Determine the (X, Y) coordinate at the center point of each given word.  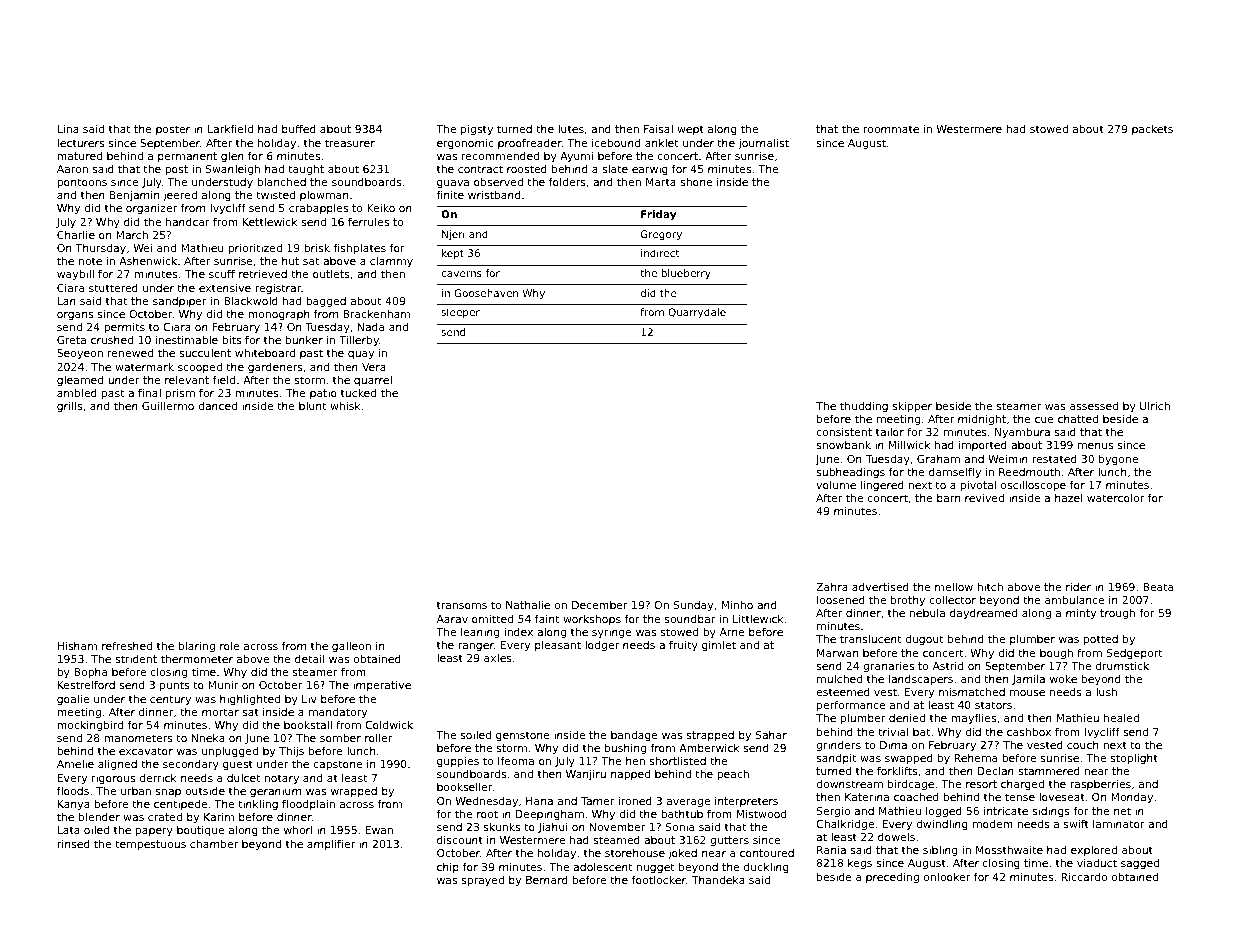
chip (448, 868)
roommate (891, 129)
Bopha (90, 673)
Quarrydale (697, 313)
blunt (312, 406)
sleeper (460, 313)
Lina (68, 129)
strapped (710, 736)
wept (690, 130)
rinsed (73, 844)
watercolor (1115, 497)
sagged (1140, 864)
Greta (71, 340)
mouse (1027, 693)
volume (836, 485)
